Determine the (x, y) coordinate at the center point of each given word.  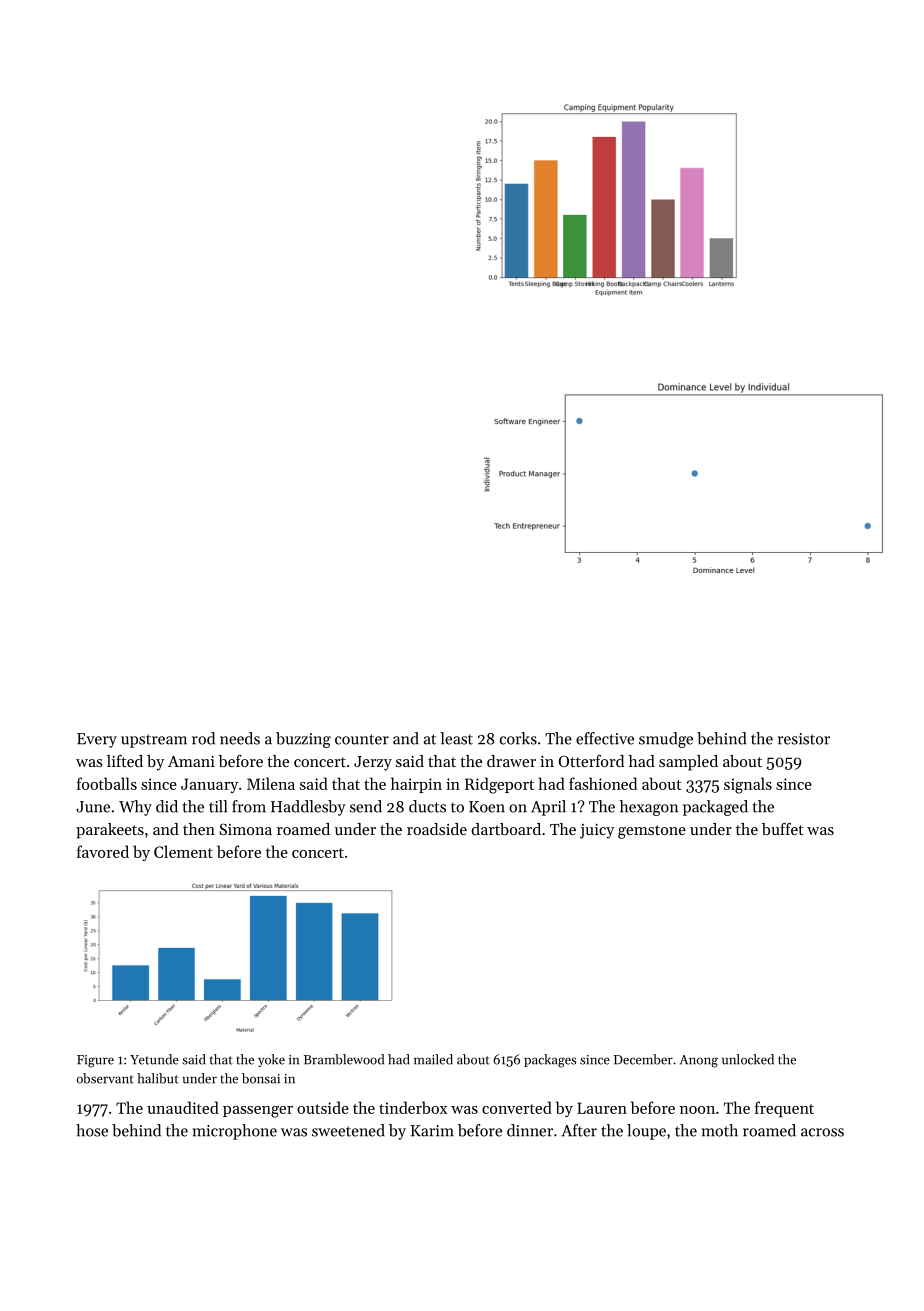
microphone (234, 1132)
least (456, 738)
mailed (433, 1059)
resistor (804, 739)
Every (97, 740)
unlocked (748, 1059)
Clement (183, 851)
